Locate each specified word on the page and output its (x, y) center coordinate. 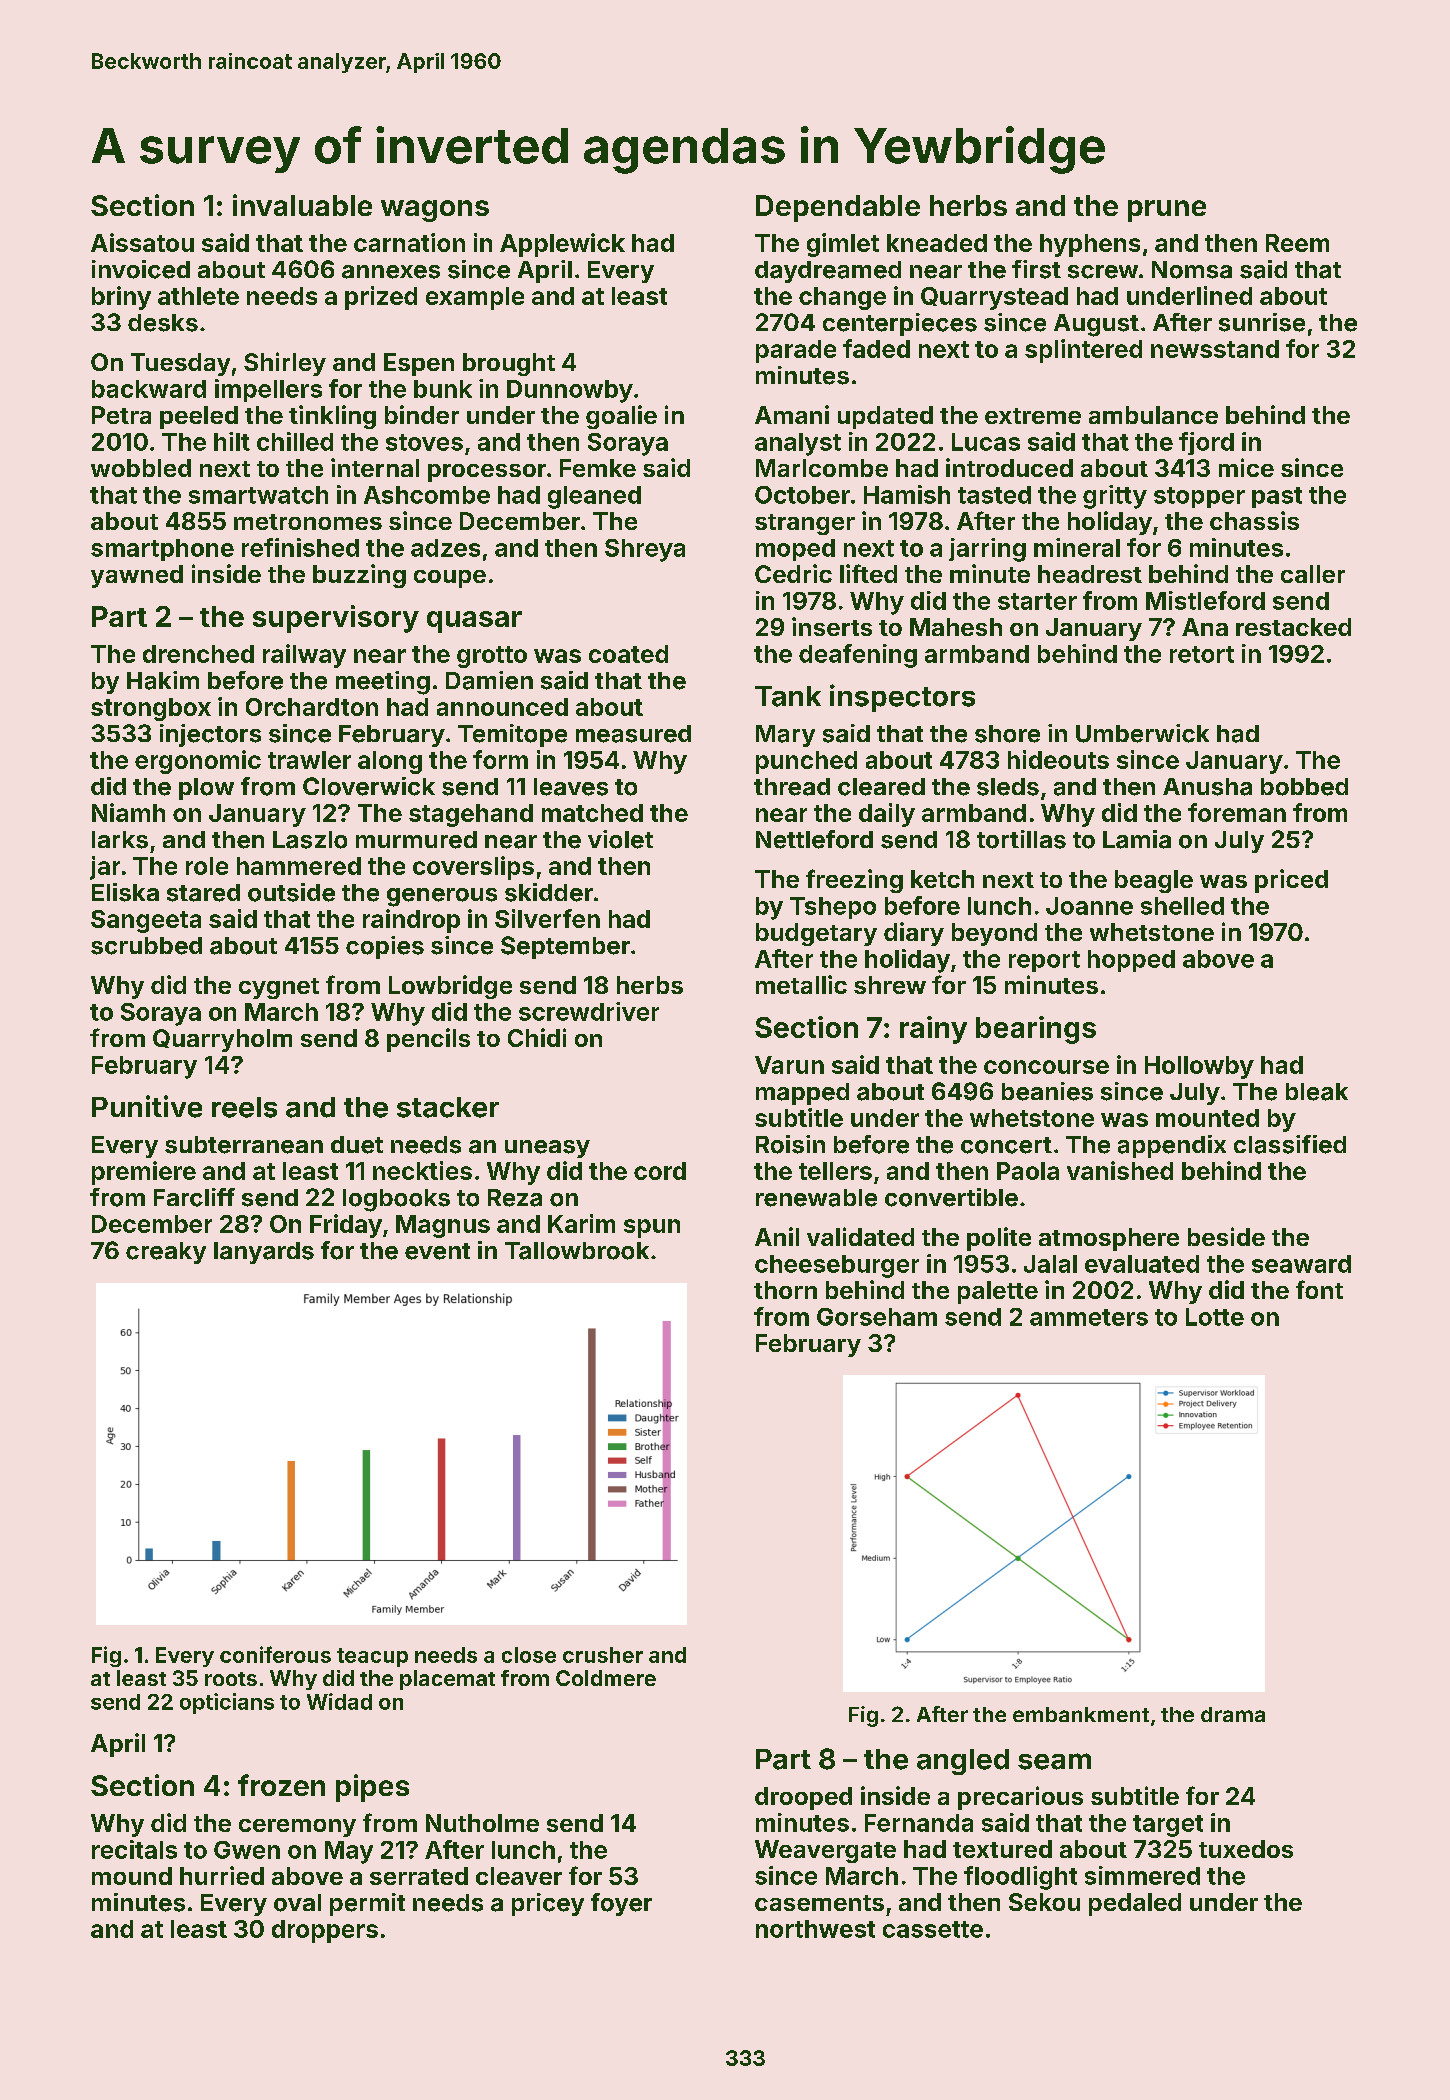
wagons (435, 211)
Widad (339, 1701)
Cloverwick (369, 786)
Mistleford (1205, 600)
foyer (621, 1904)
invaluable (302, 205)
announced (502, 707)
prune (1167, 211)
